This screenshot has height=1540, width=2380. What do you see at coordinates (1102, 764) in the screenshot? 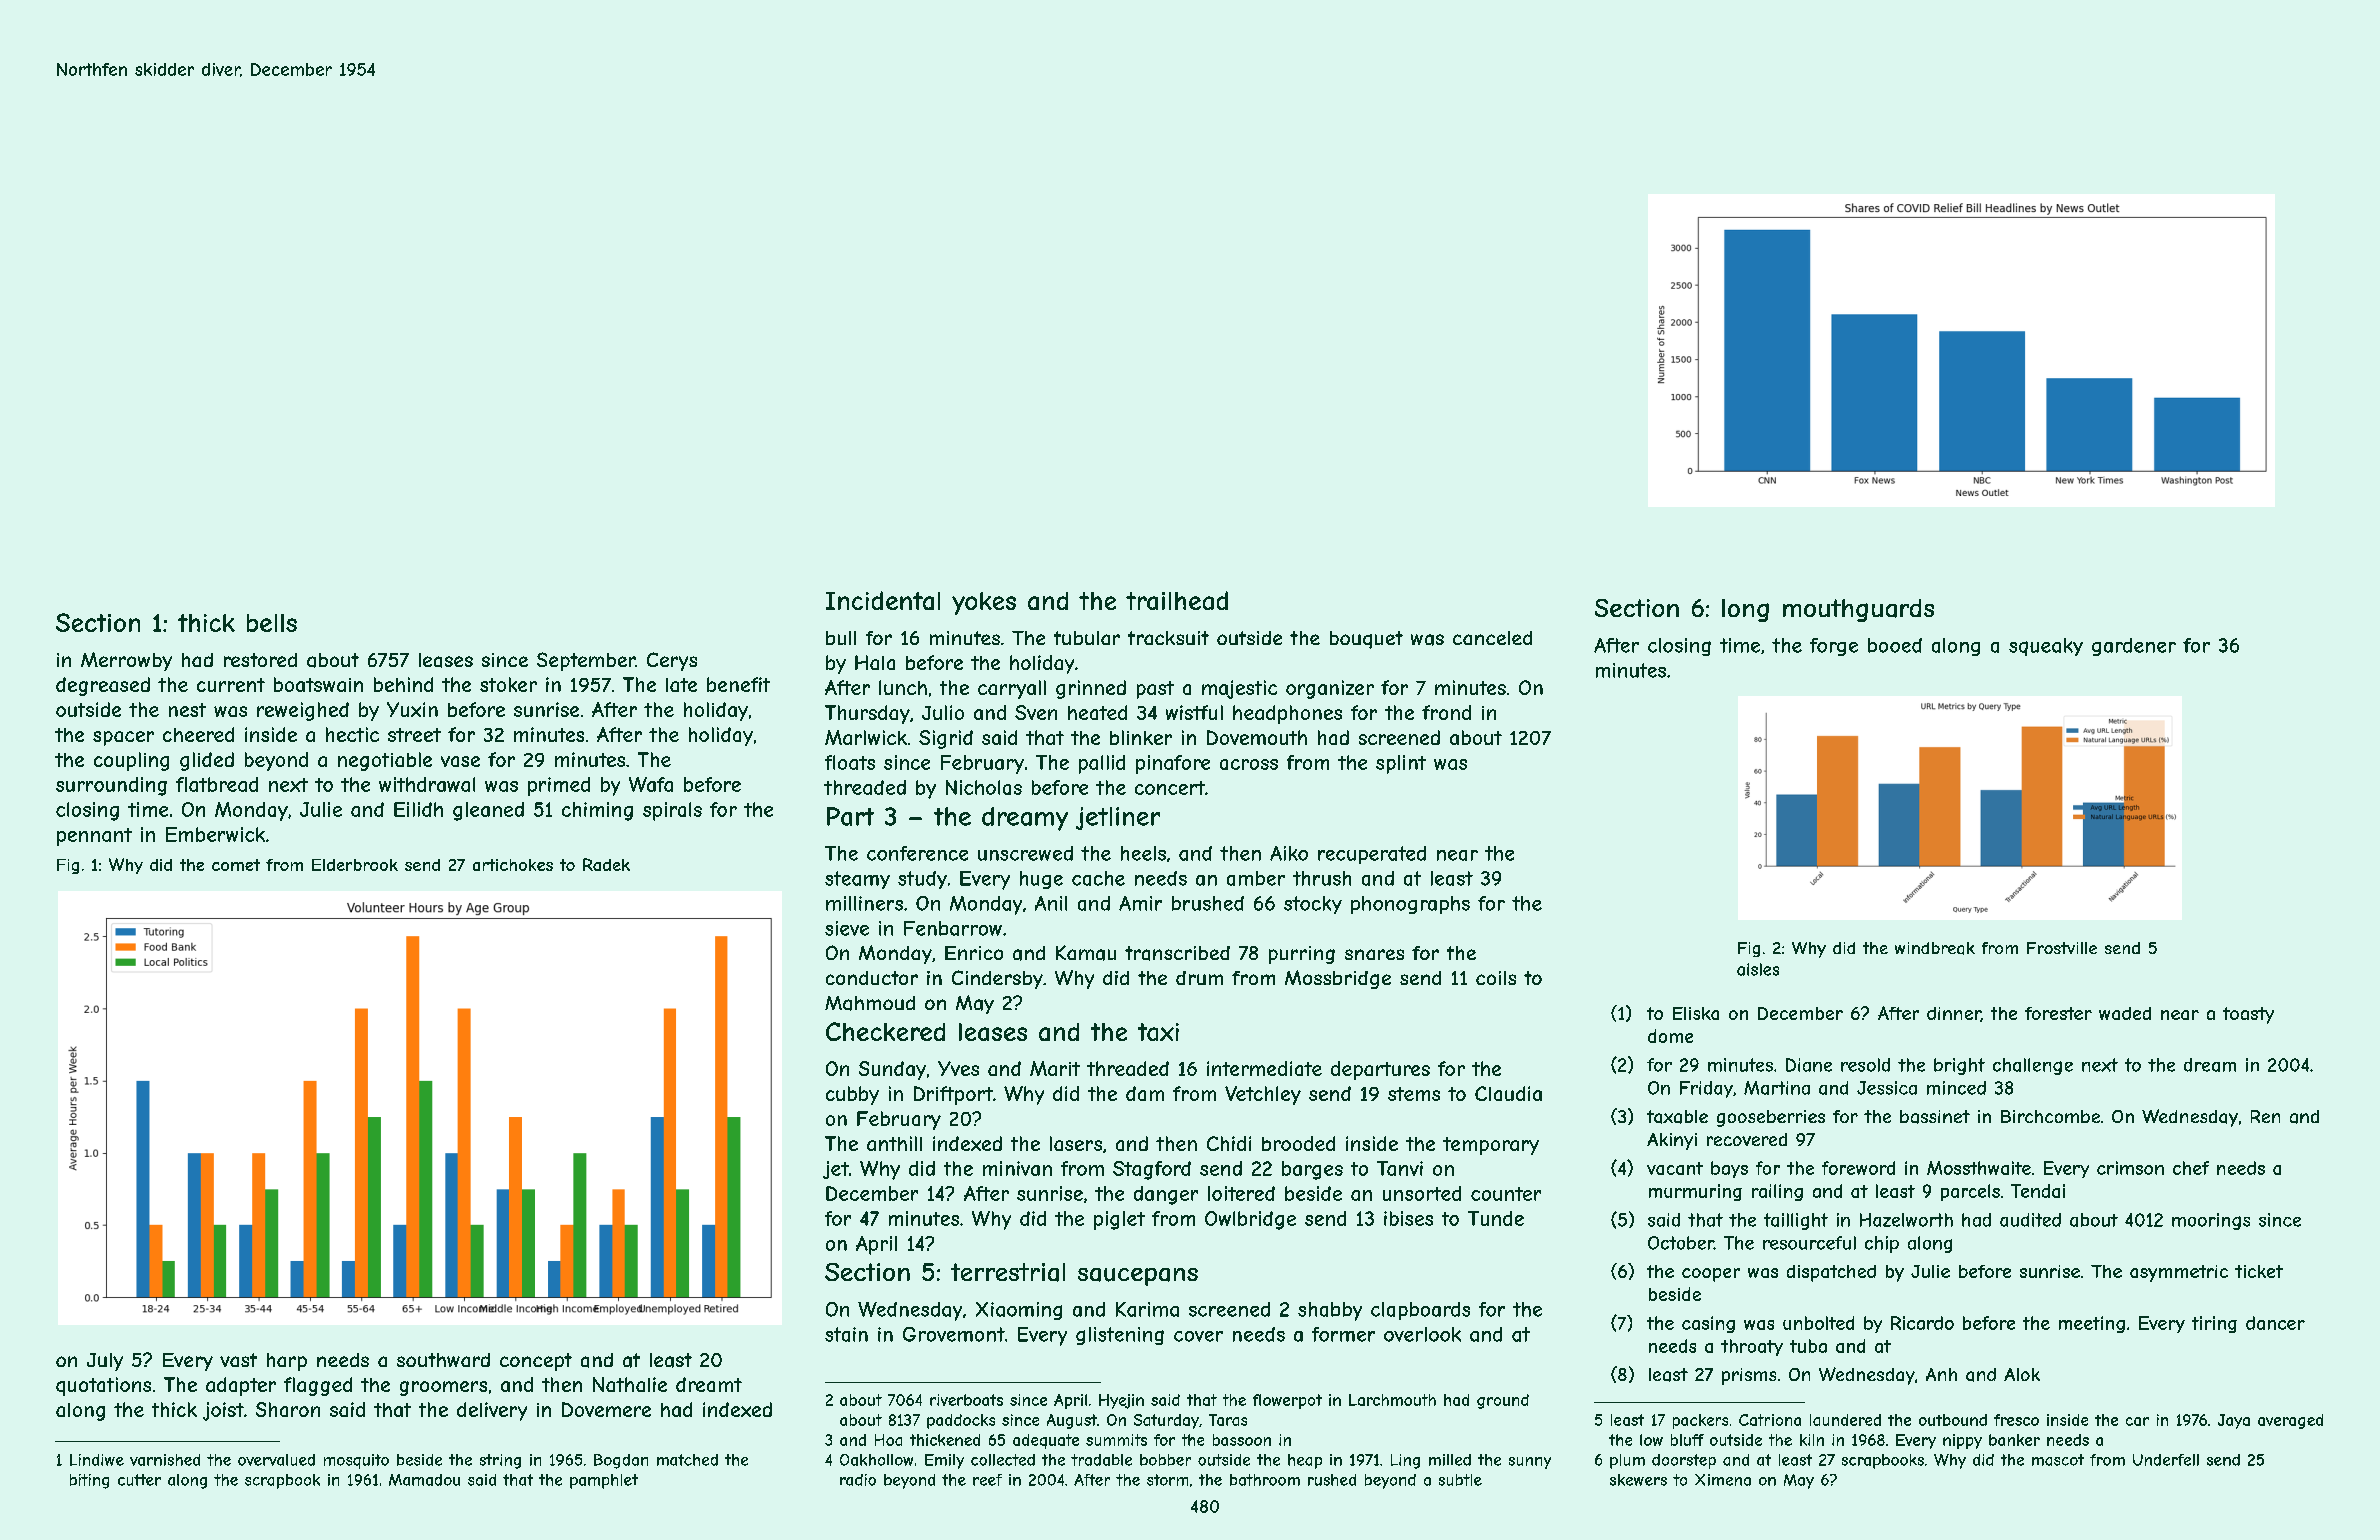
I see `pallid` at bounding box center [1102, 764].
